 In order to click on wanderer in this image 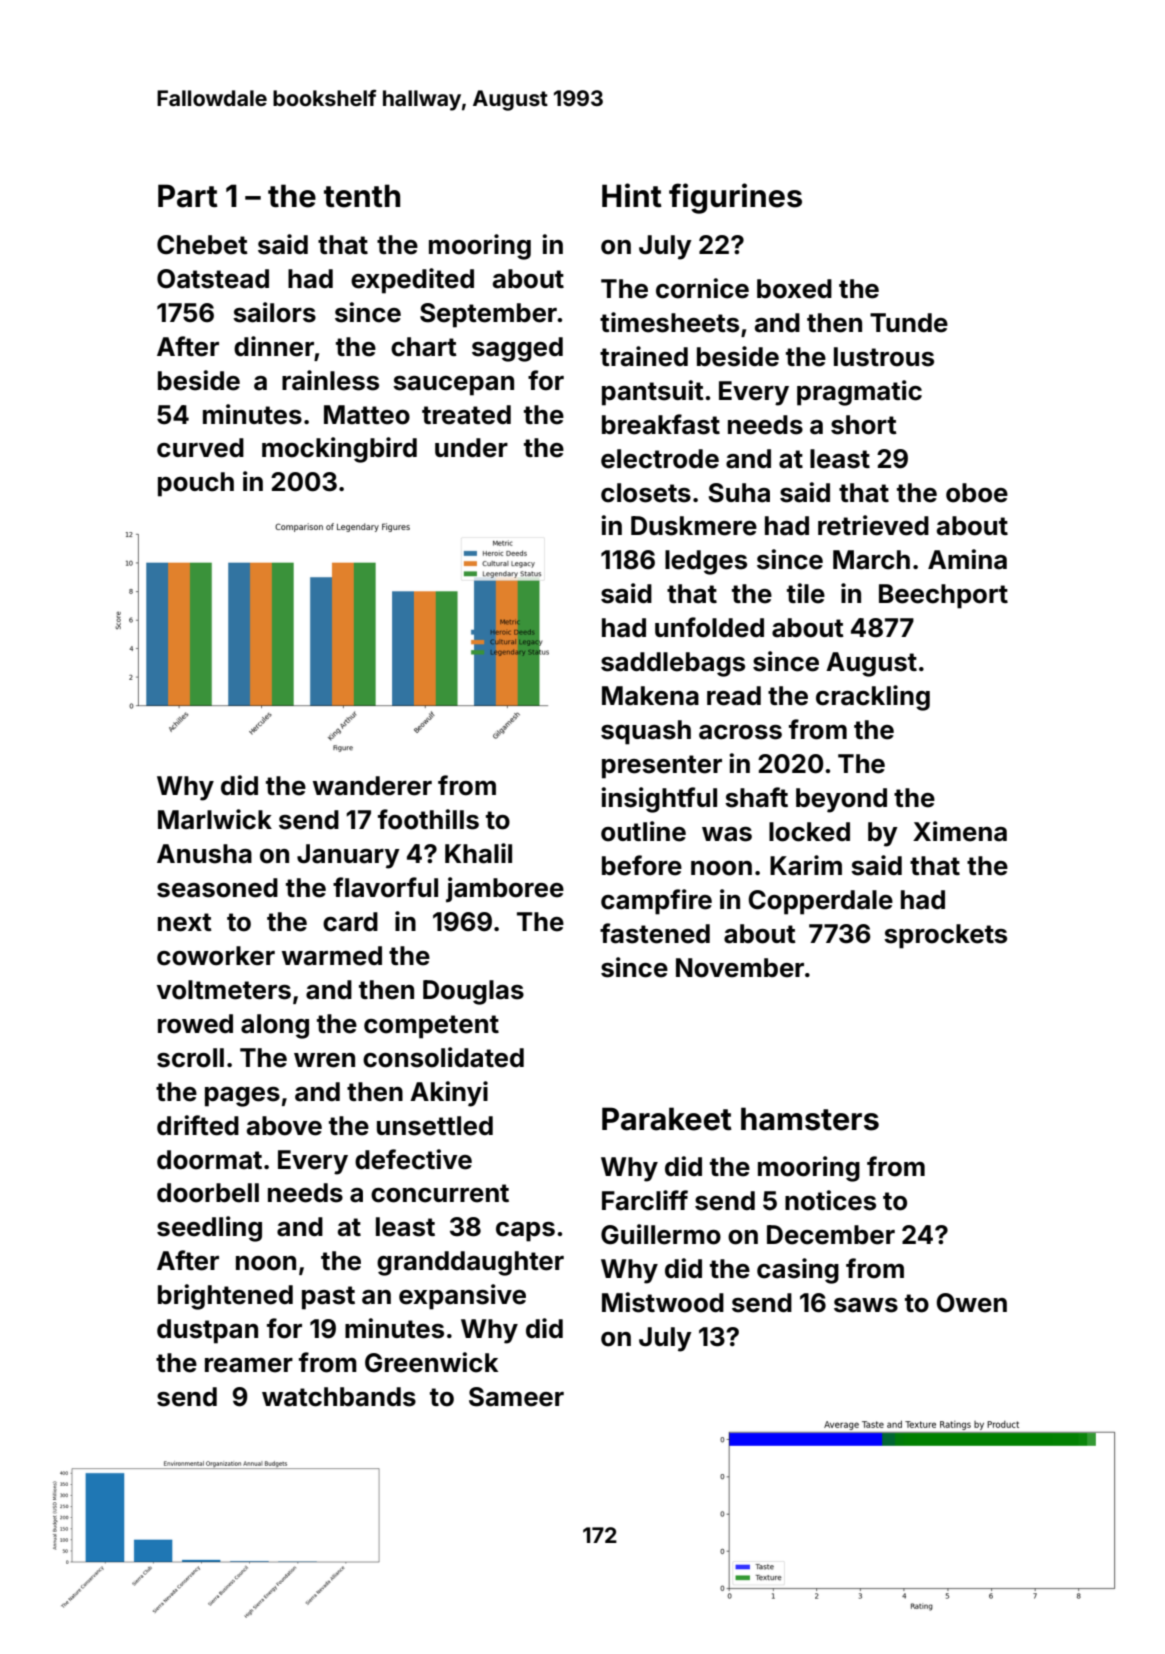, I will do `click(372, 786)`.
